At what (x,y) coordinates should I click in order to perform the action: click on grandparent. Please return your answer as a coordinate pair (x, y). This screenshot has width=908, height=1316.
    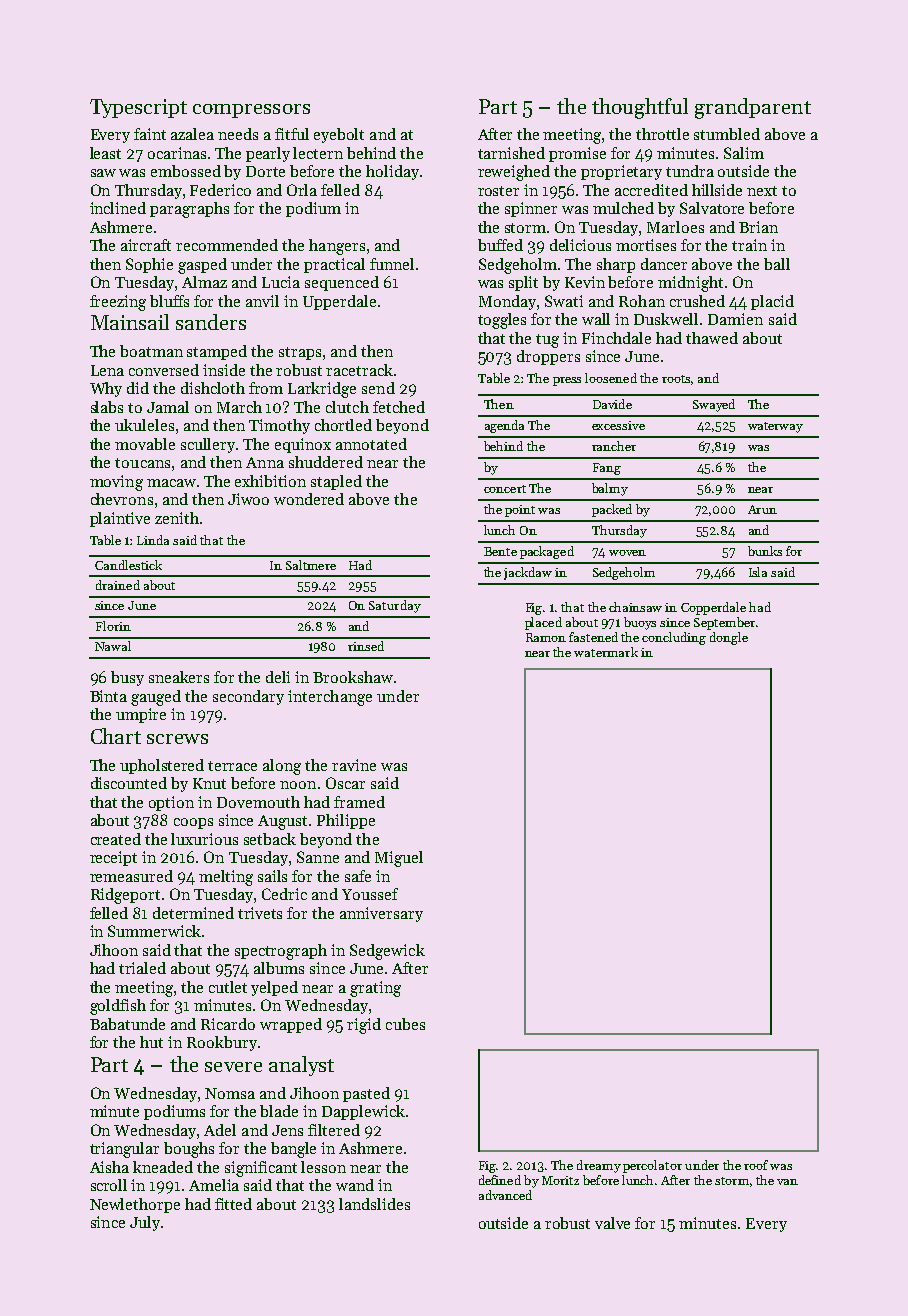
    Looking at the image, I should click on (753, 108).
